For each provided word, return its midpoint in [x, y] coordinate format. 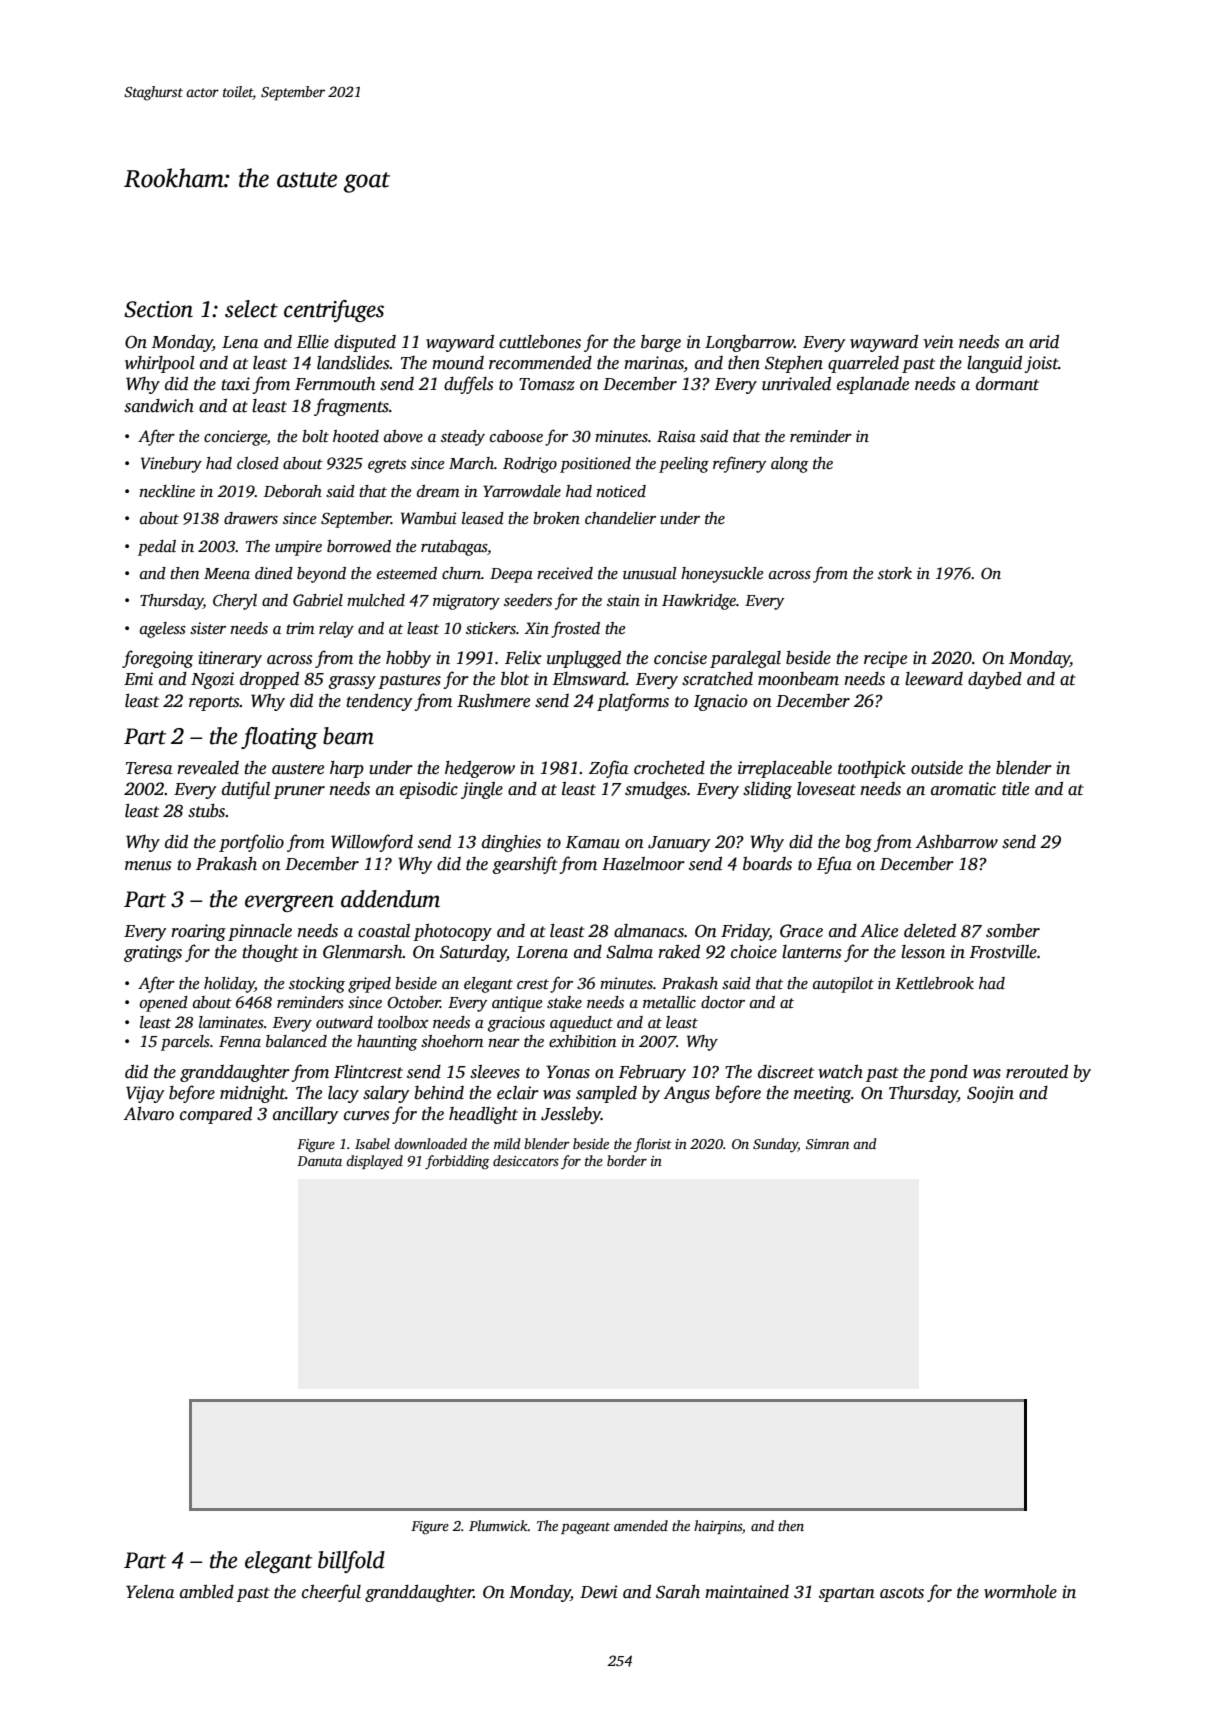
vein [938, 342]
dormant [1007, 384]
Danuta [319, 1161]
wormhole [1020, 1592]
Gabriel [318, 600]
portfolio [251, 843]
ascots [902, 1593]
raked [679, 952]
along [790, 465]
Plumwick [498, 1525]
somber [1013, 931]
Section [158, 309]
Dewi [599, 1592]
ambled [207, 1592]
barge [661, 343]
